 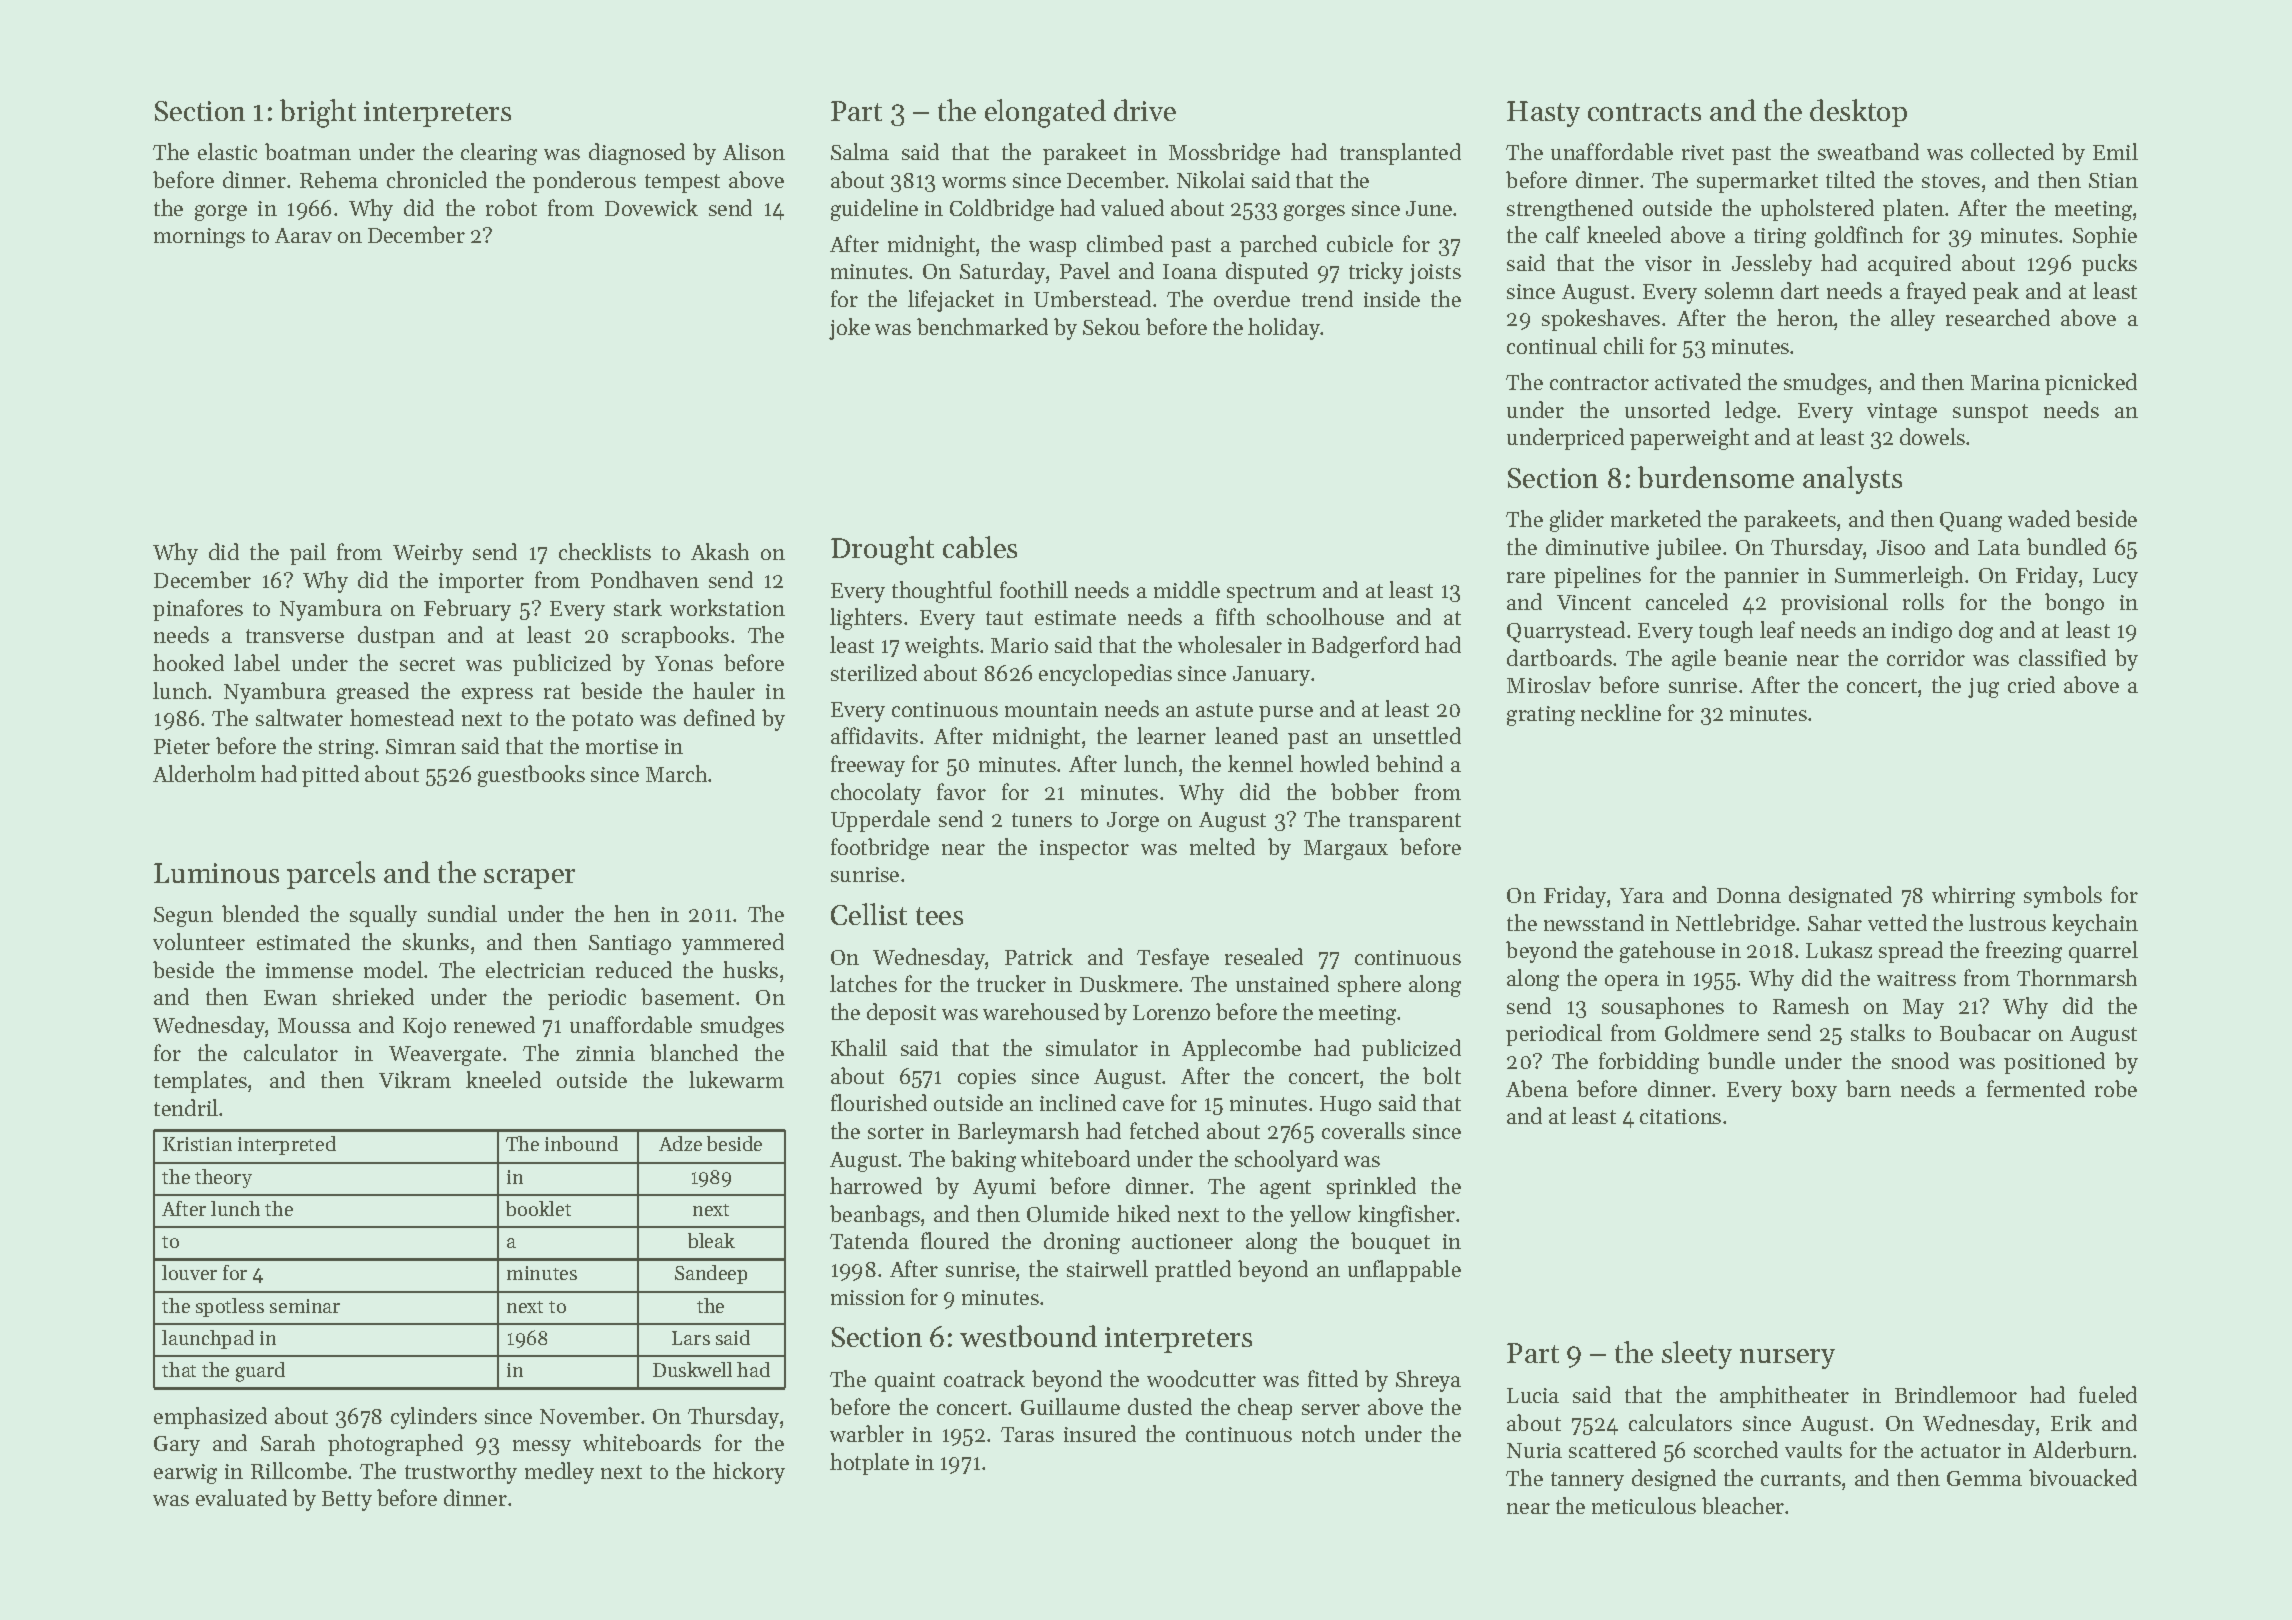 I want to click on bright, so click(x=318, y=113).
